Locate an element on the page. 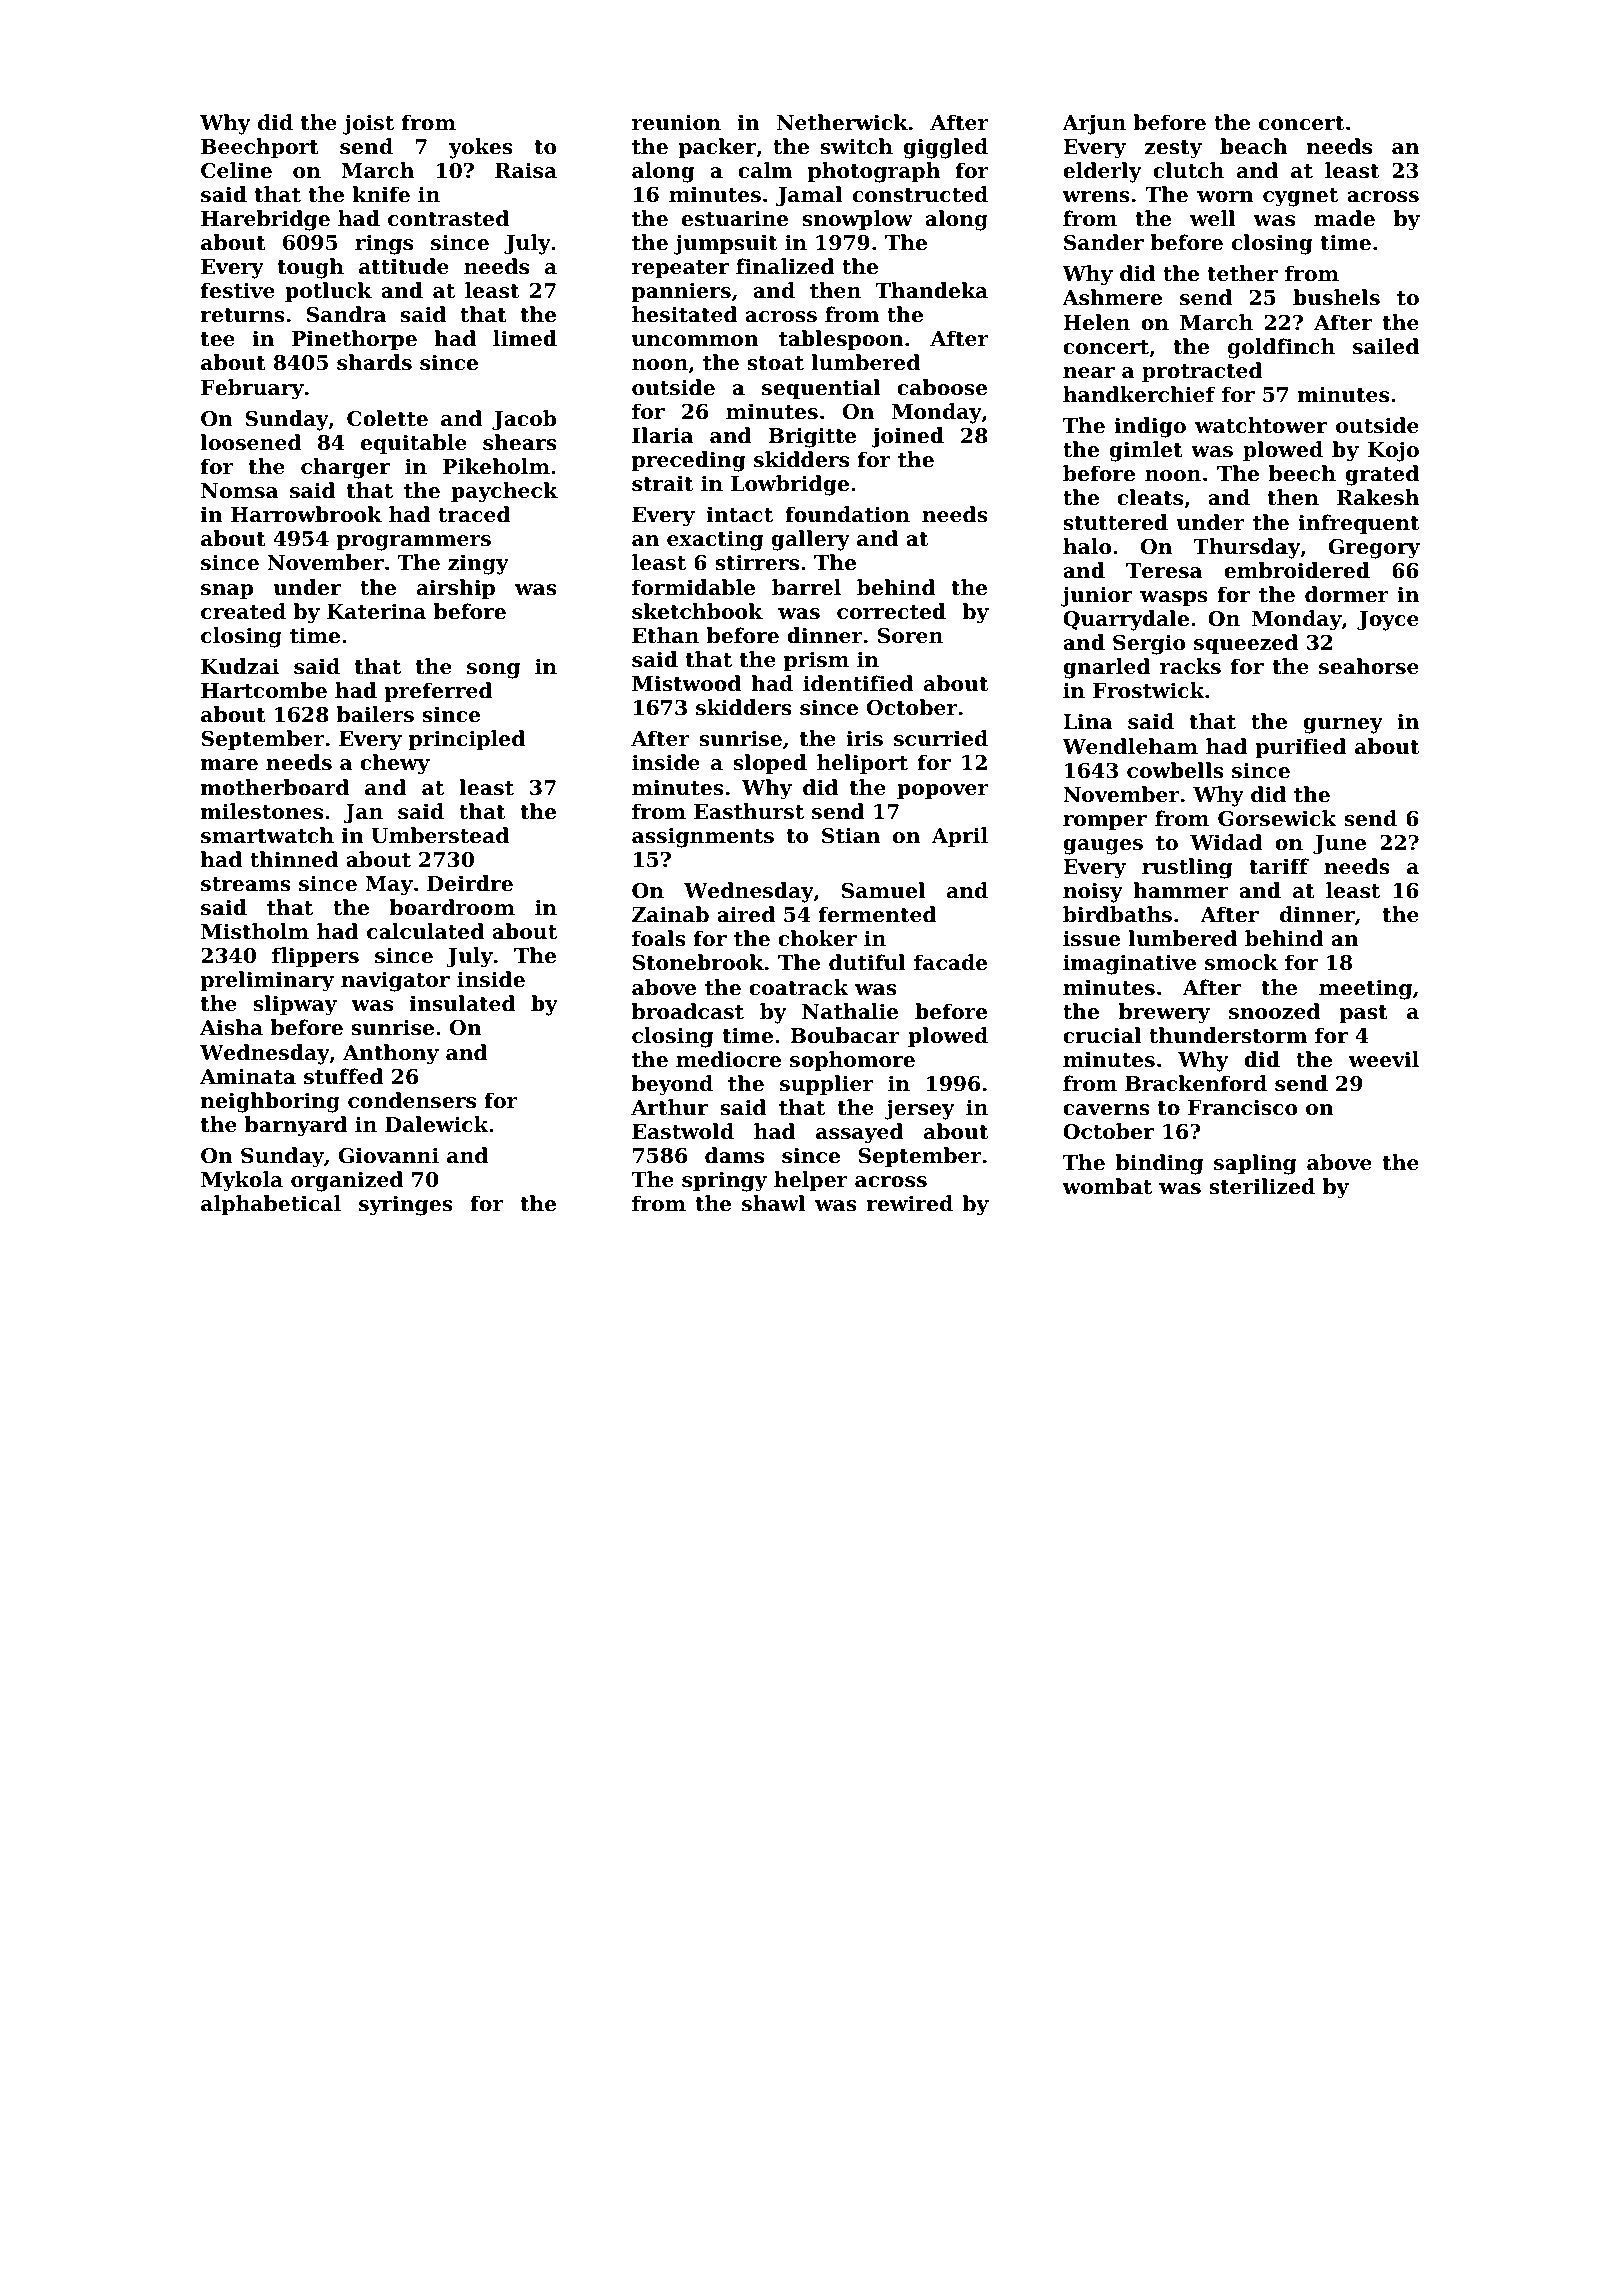  alphabetical is located at coordinates (271, 1205).
